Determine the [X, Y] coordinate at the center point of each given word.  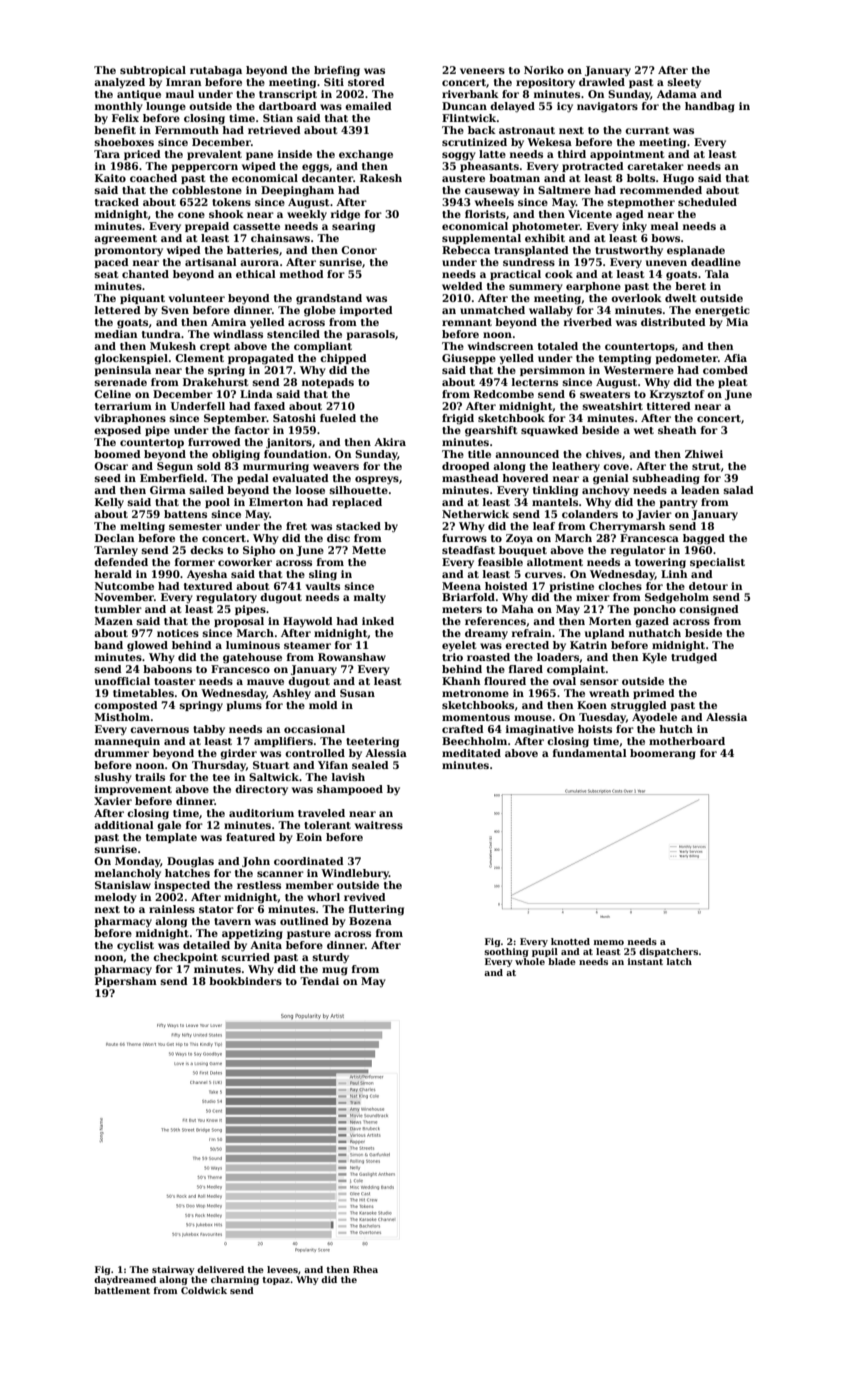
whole [530, 961]
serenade [121, 382]
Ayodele [654, 718]
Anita [266, 945]
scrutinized [474, 142]
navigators [607, 107]
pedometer [686, 359]
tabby [209, 730]
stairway [173, 1270]
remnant [467, 322]
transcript [288, 95]
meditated [471, 753]
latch [679, 961]
